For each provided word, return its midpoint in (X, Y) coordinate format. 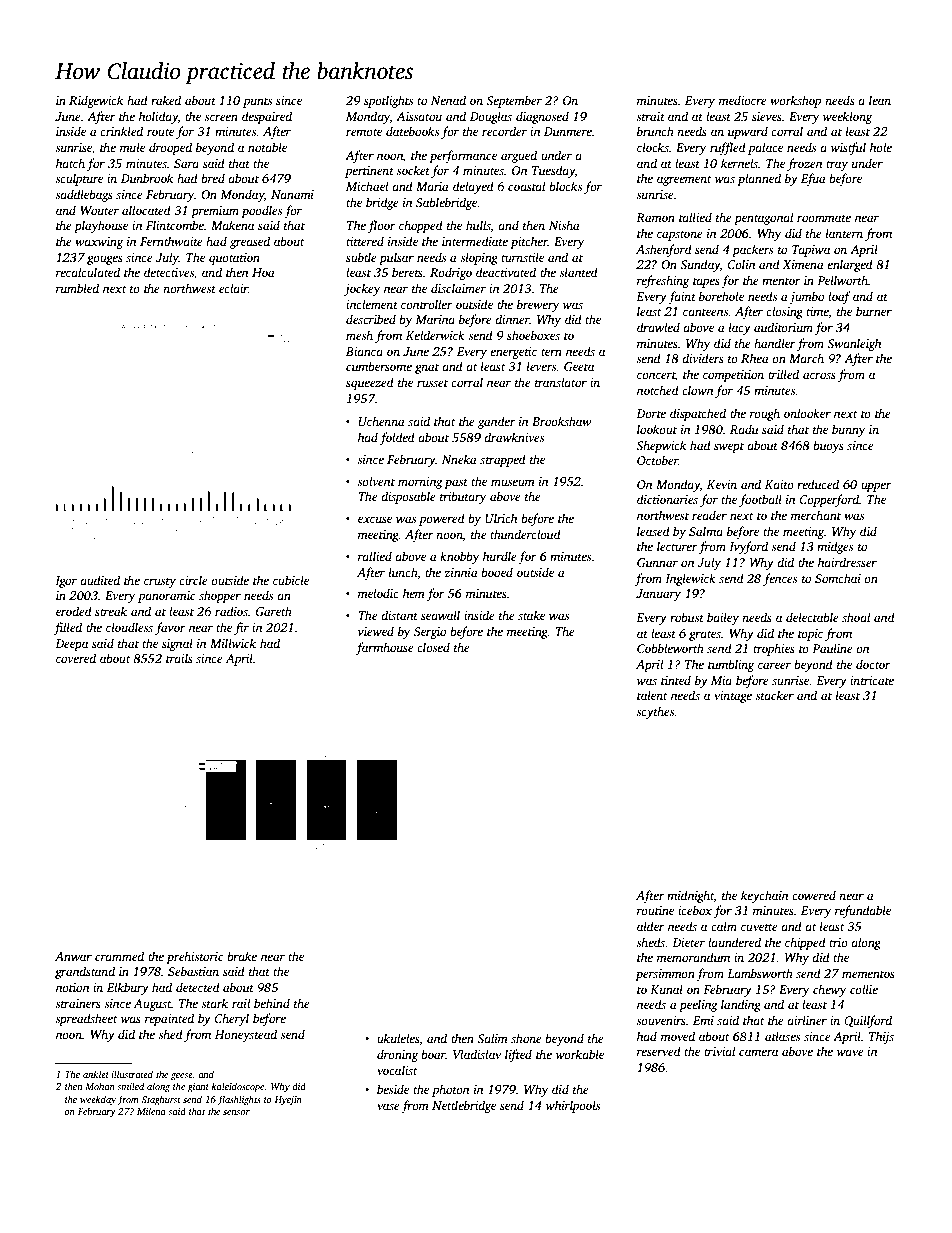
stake (531, 615)
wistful (848, 148)
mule (132, 147)
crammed (119, 956)
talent (652, 695)
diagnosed (542, 117)
